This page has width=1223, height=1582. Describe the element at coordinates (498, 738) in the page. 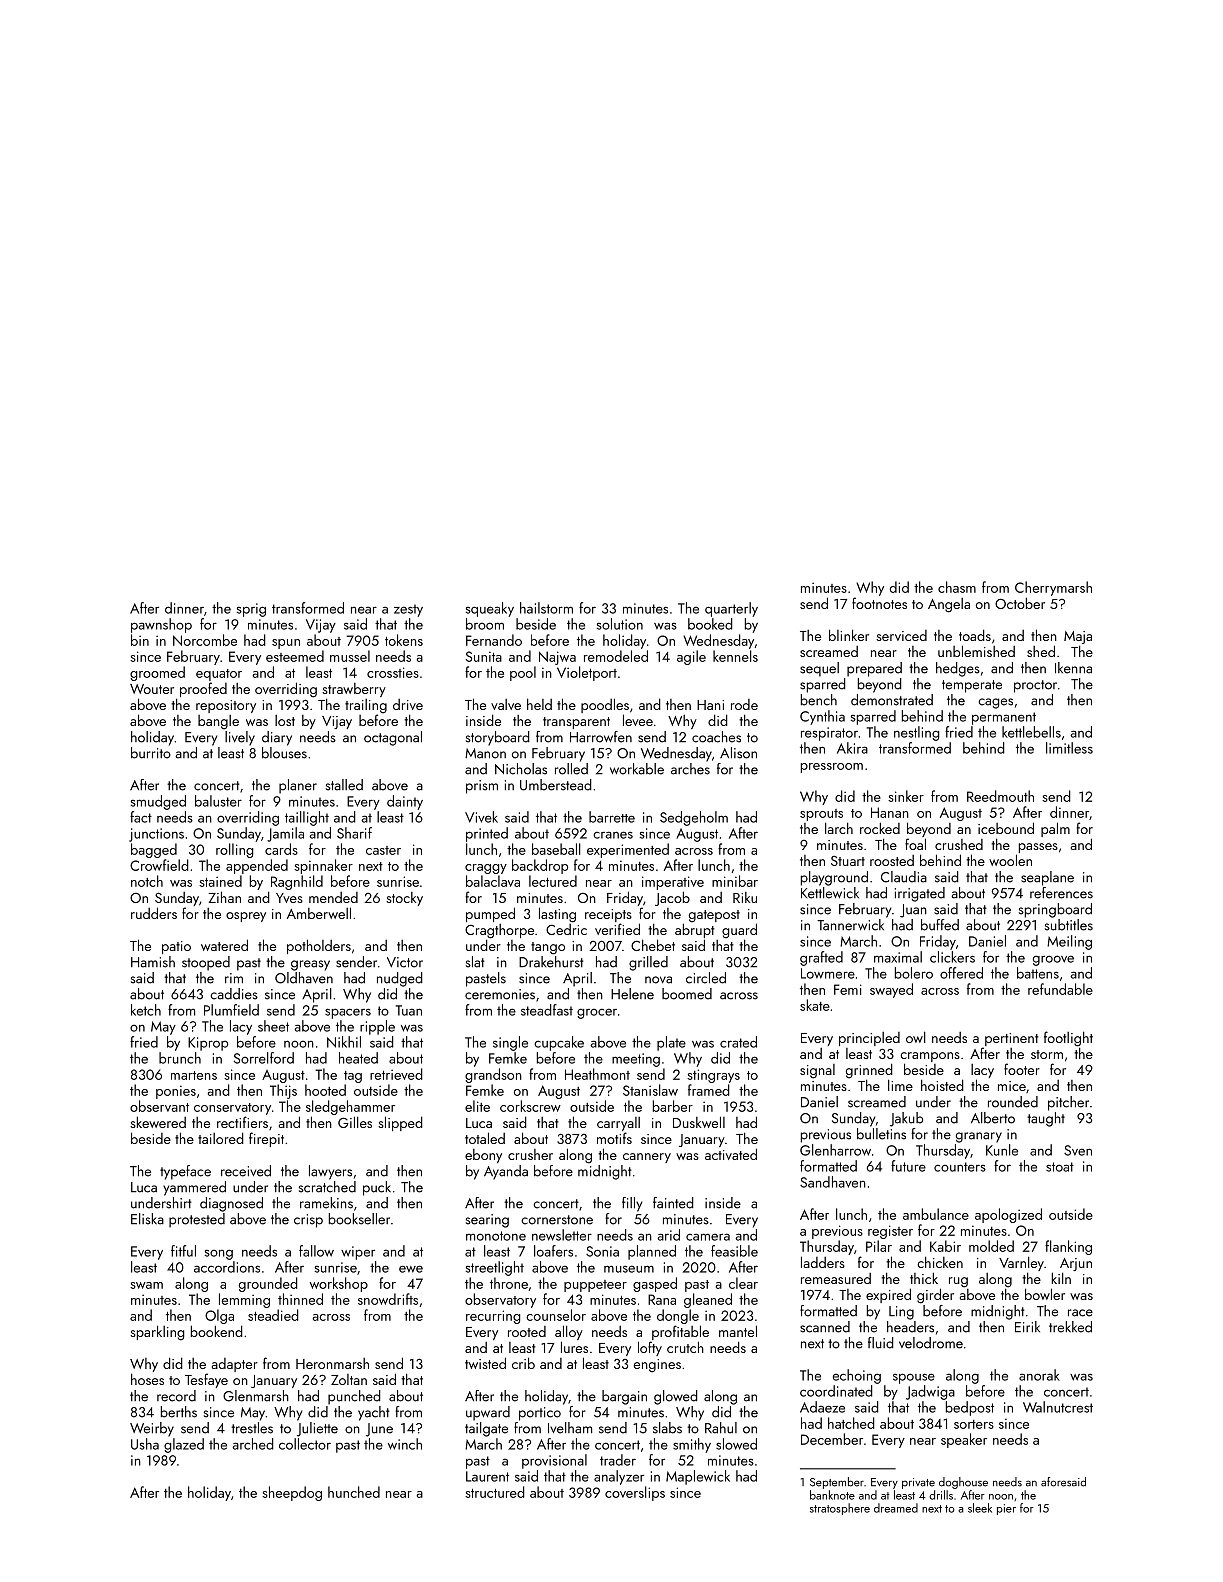

I see `storyboard` at that location.
